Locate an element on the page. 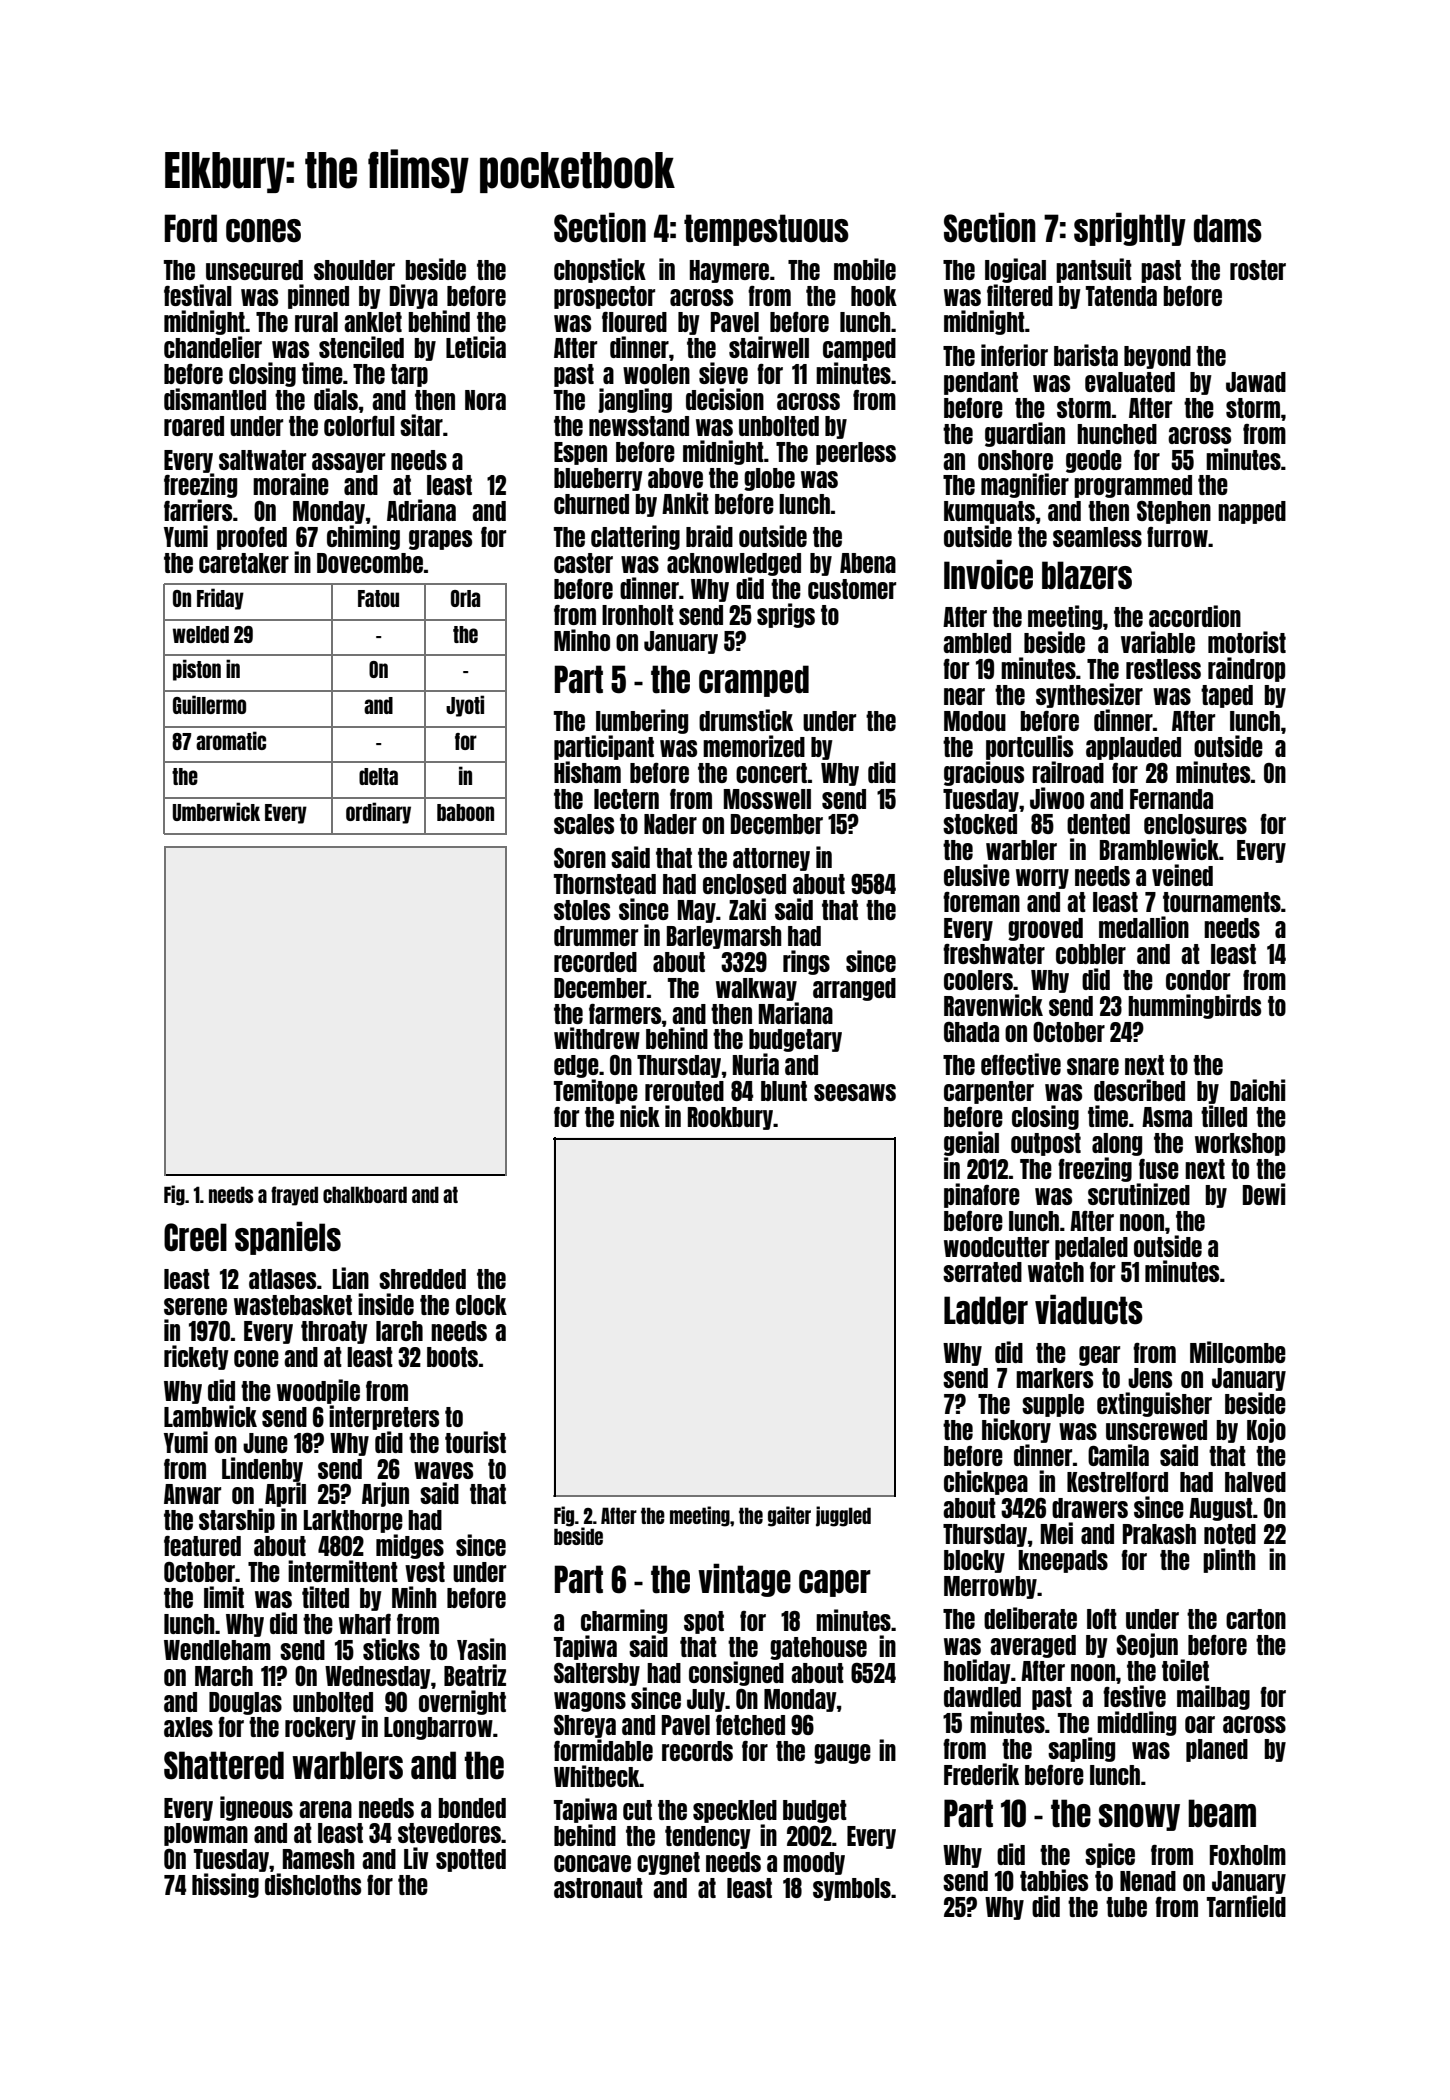  gaiter is located at coordinates (789, 1516).
